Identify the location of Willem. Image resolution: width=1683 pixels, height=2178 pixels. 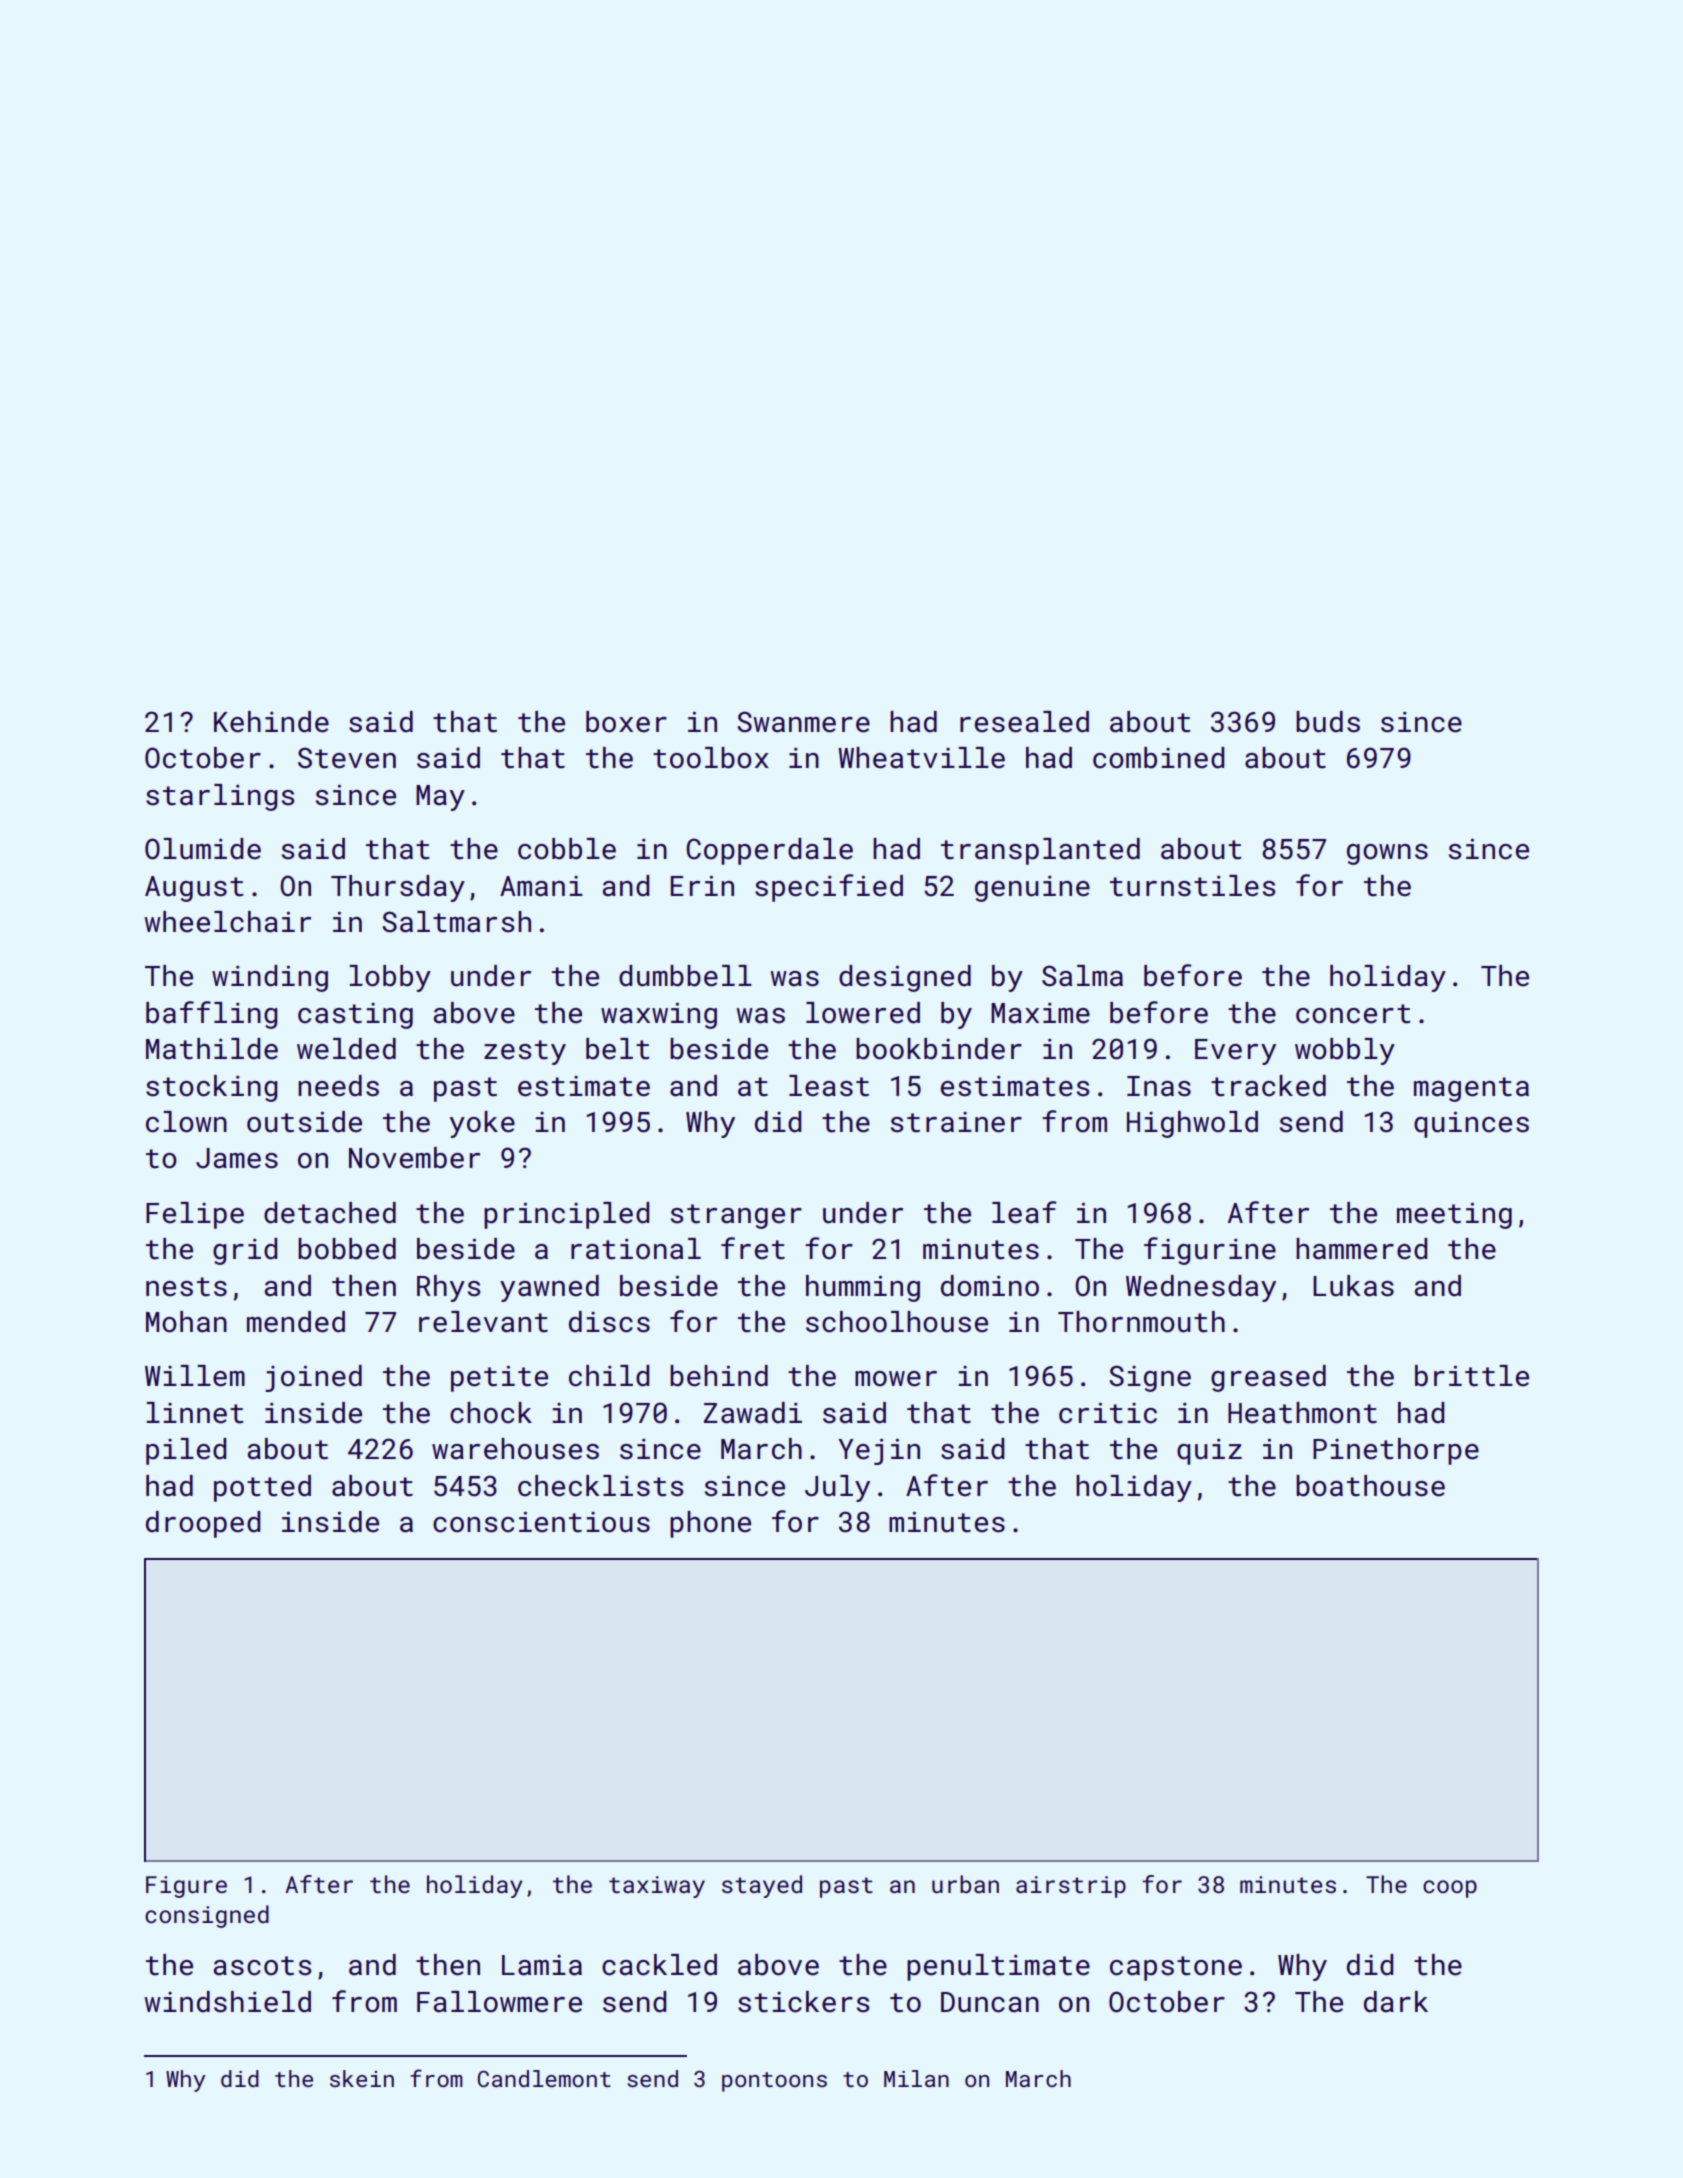
(195, 1376).
